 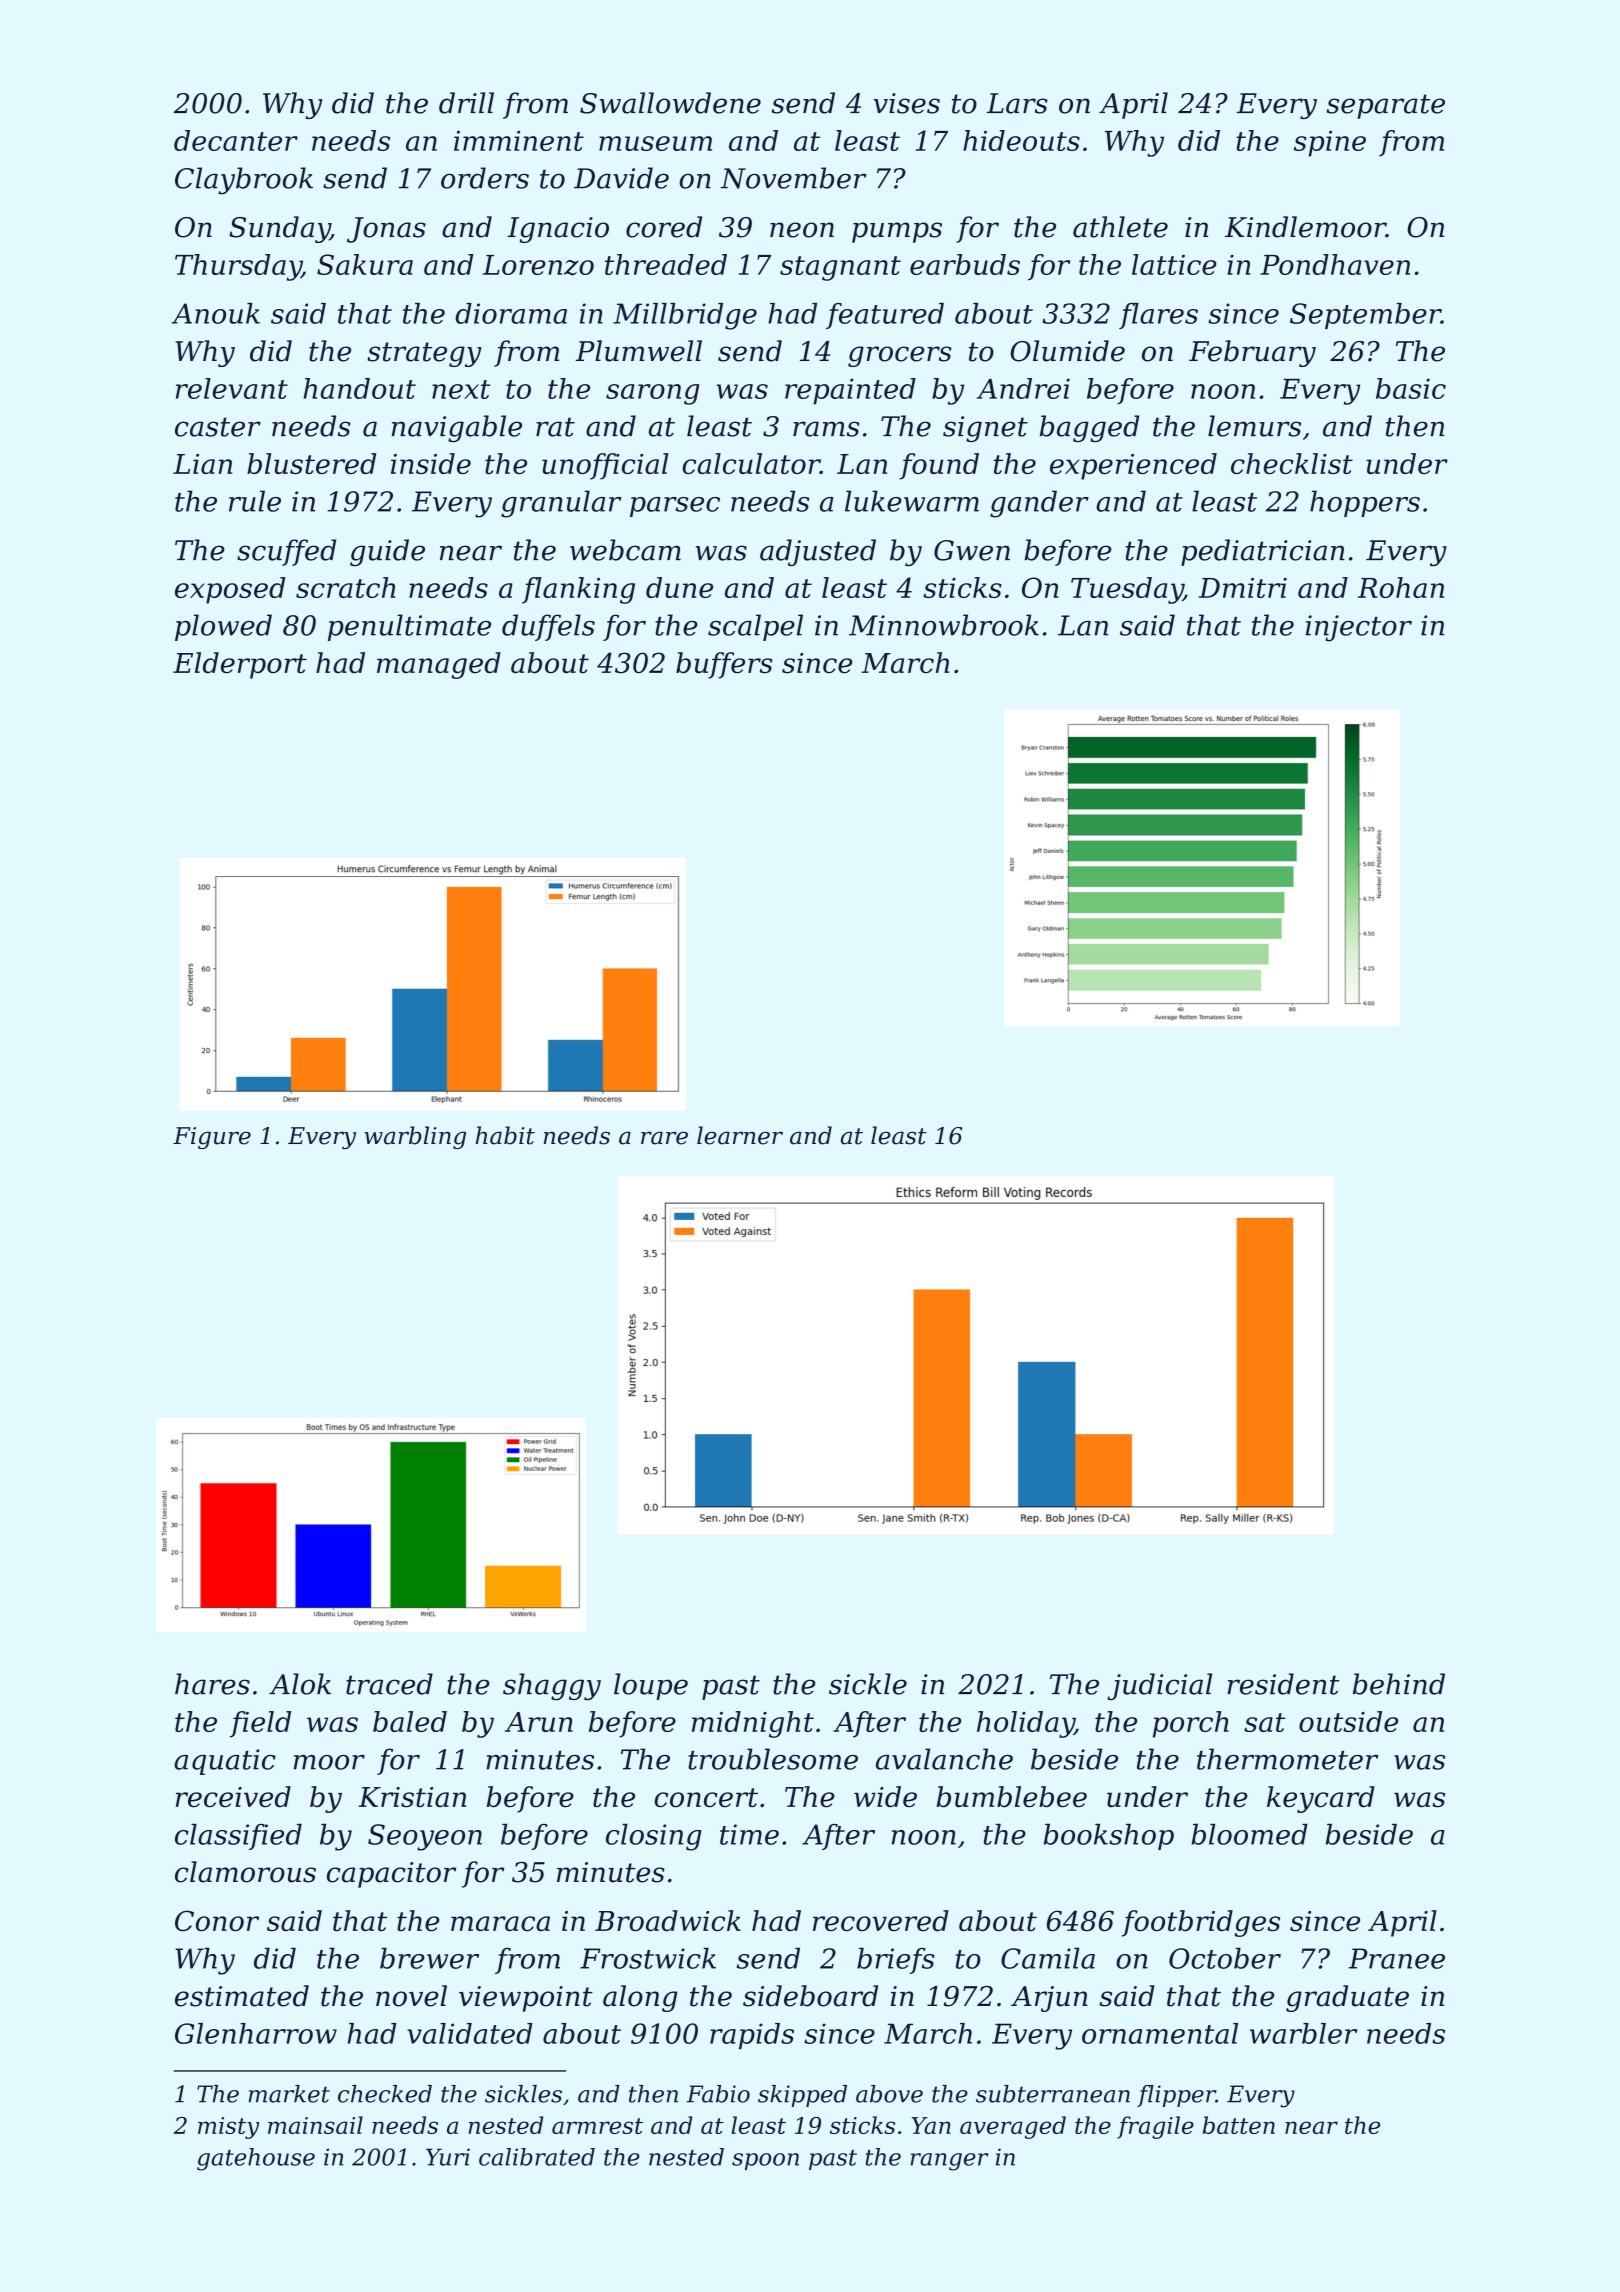 I want to click on drill, so click(x=466, y=103).
